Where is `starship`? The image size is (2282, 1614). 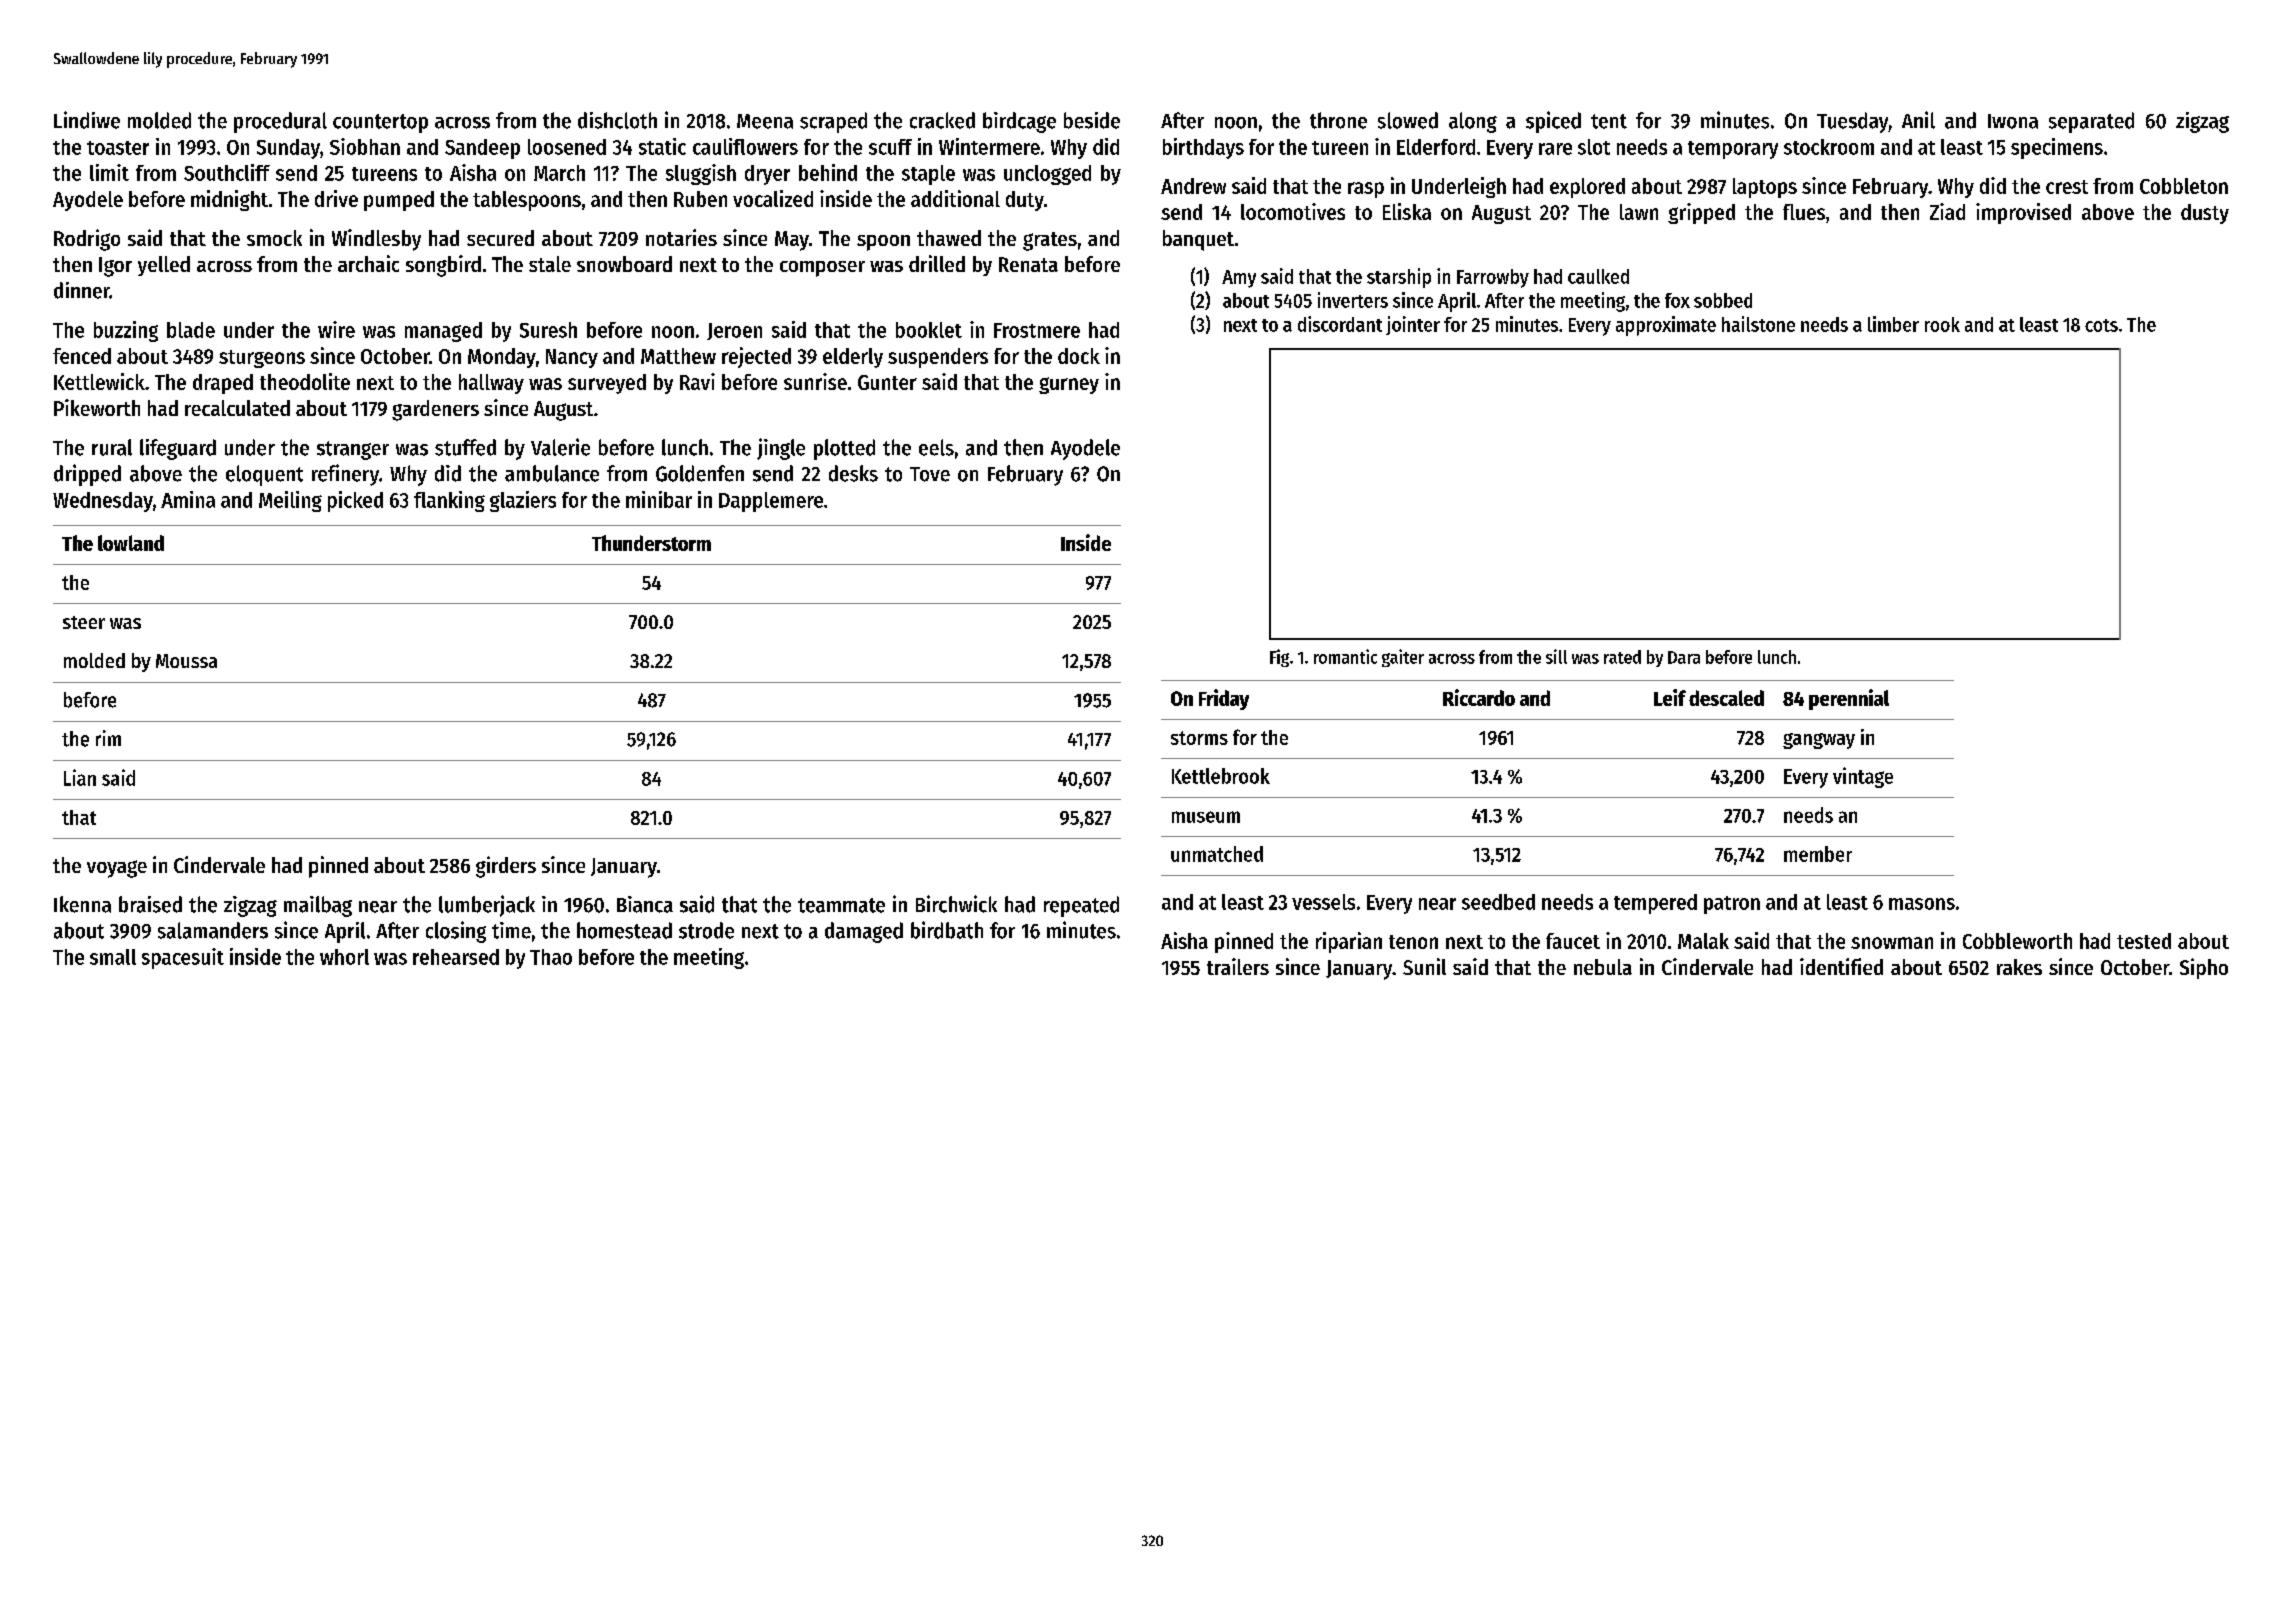 starship is located at coordinates (1399, 278).
